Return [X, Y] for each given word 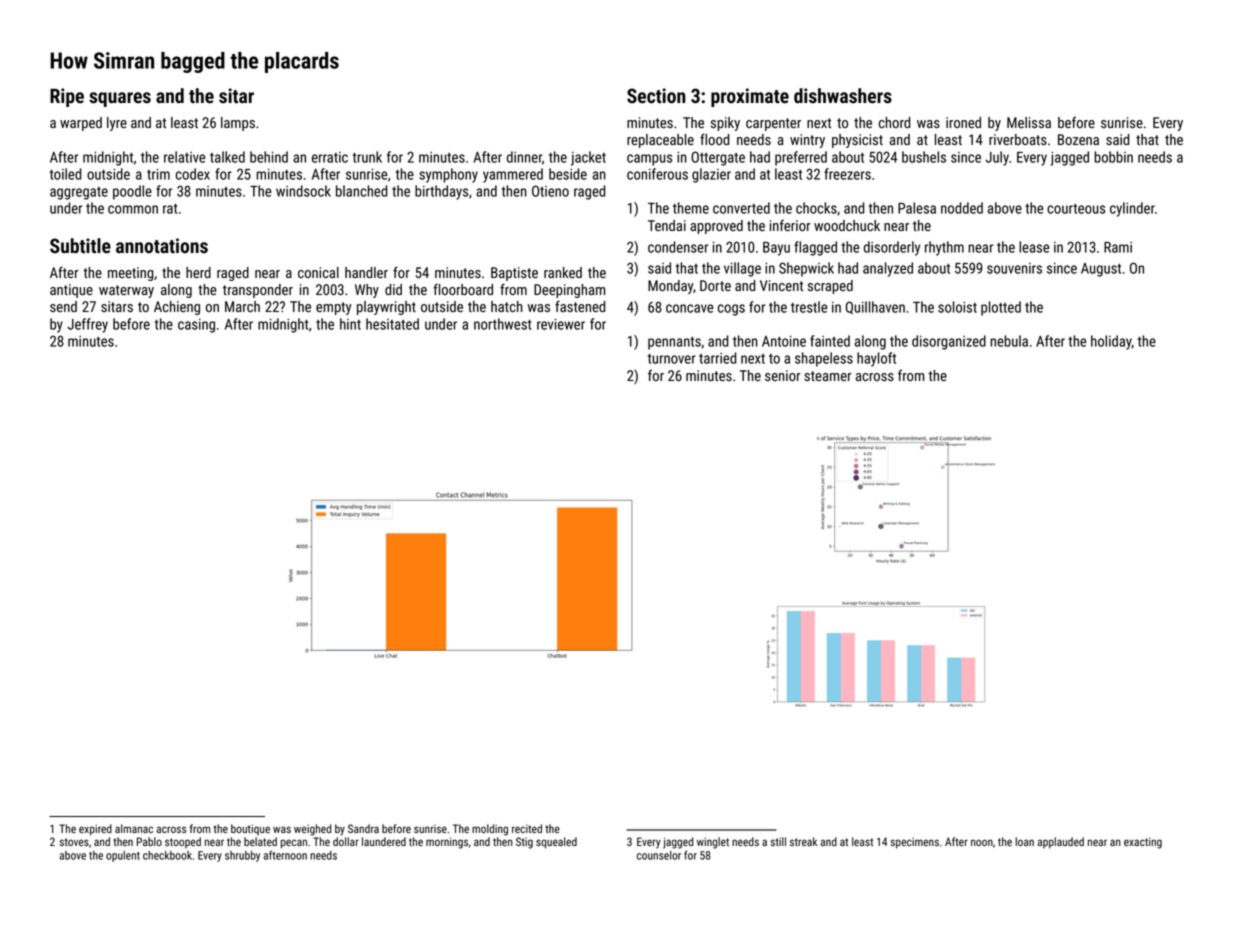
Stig [524, 843]
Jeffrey [88, 325]
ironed [963, 122]
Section [656, 96]
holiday [1111, 342]
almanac [134, 828]
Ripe [67, 97]
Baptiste [514, 274]
